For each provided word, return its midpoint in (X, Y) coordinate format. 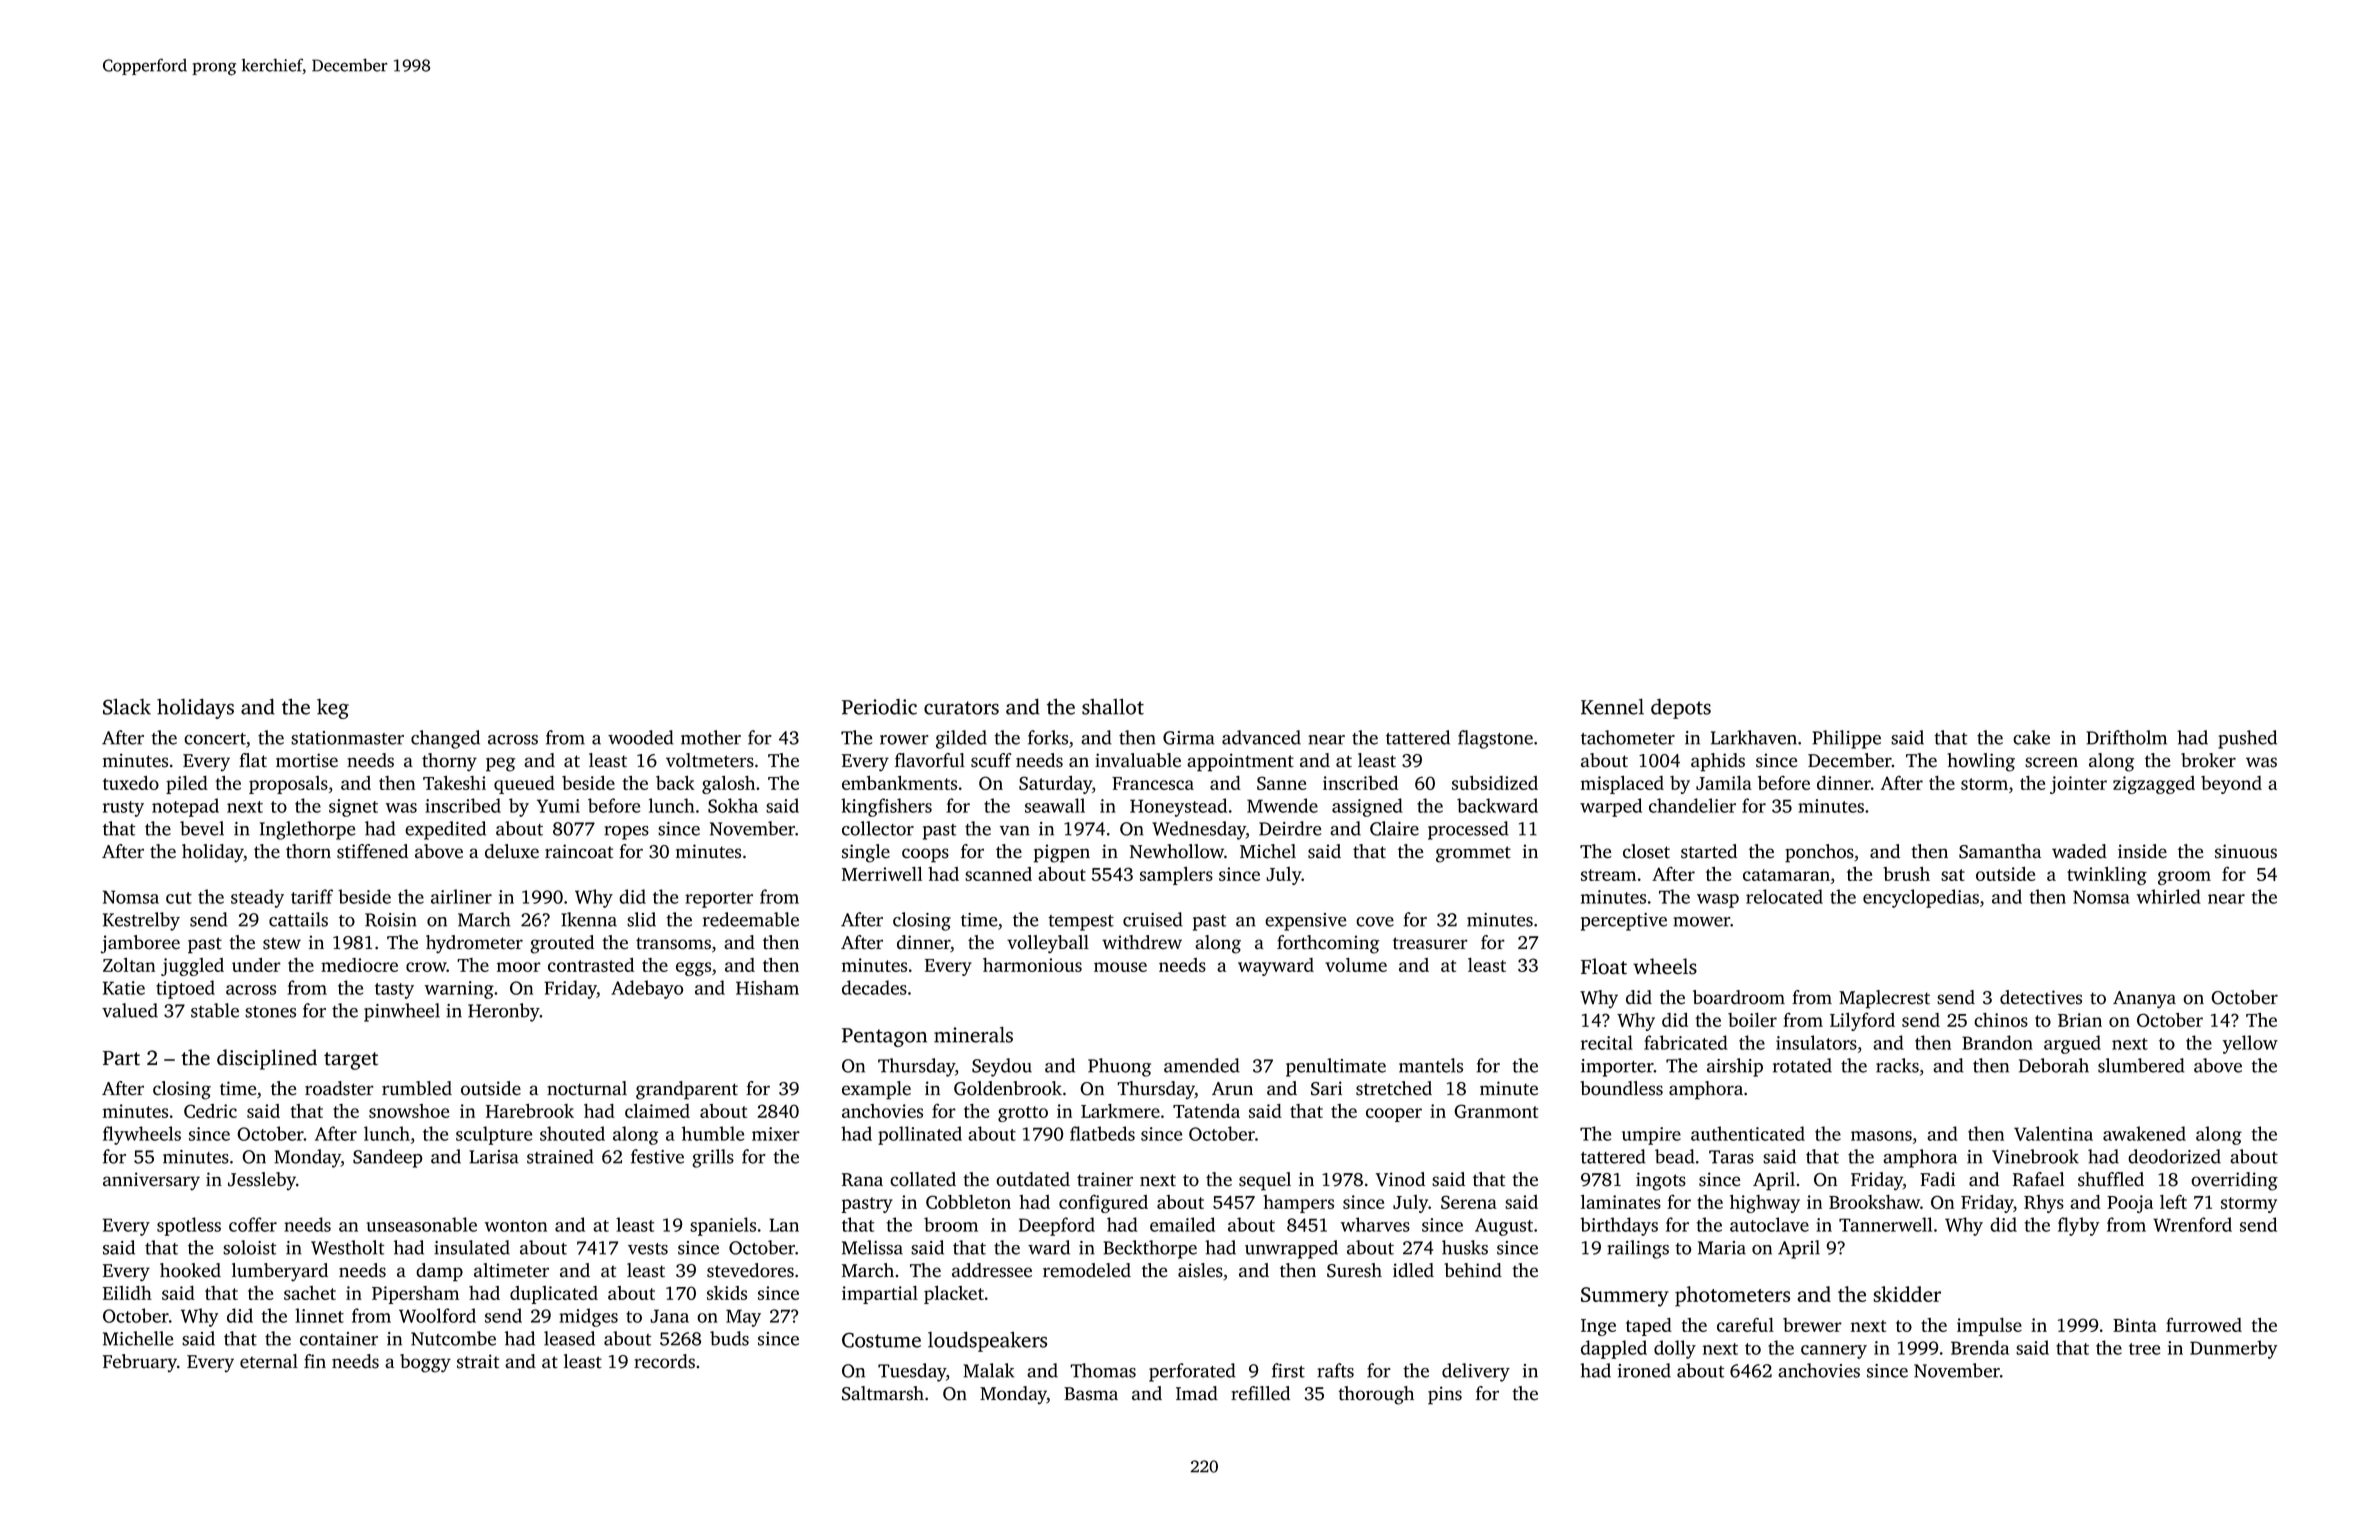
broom (951, 1224)
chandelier (1692, 805)
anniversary (151, 1181)
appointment (1240, 762)
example (876, 1090)
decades (874, 987)
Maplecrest (1884, 999)
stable (215, 1010)
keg (333, 709)
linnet (319, 1315)
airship (1735, 1067)
